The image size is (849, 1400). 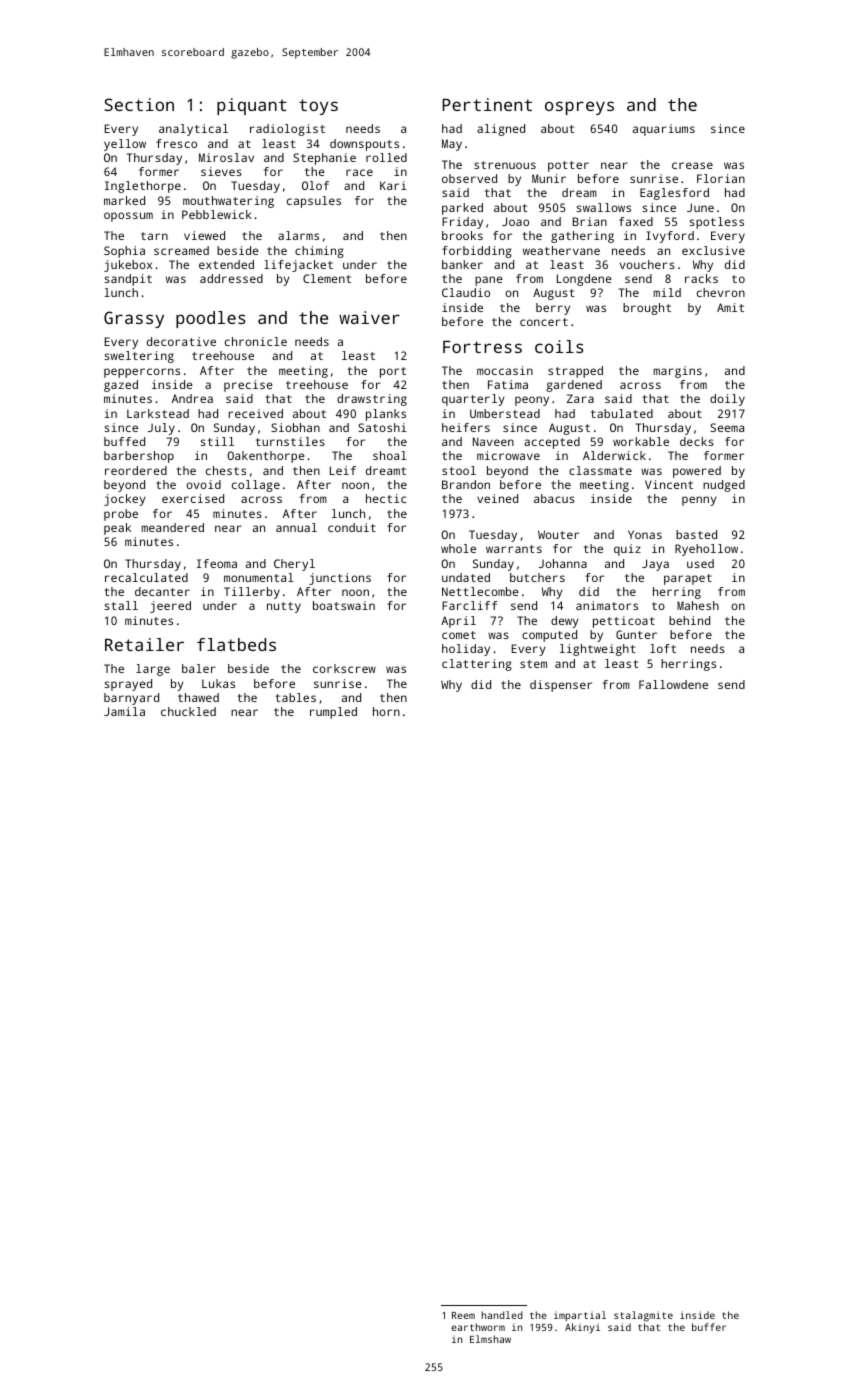 What do you see at coordinates (146, 577) in the screenshot?
I see `recalculated` at bounding box center [146, 577].
